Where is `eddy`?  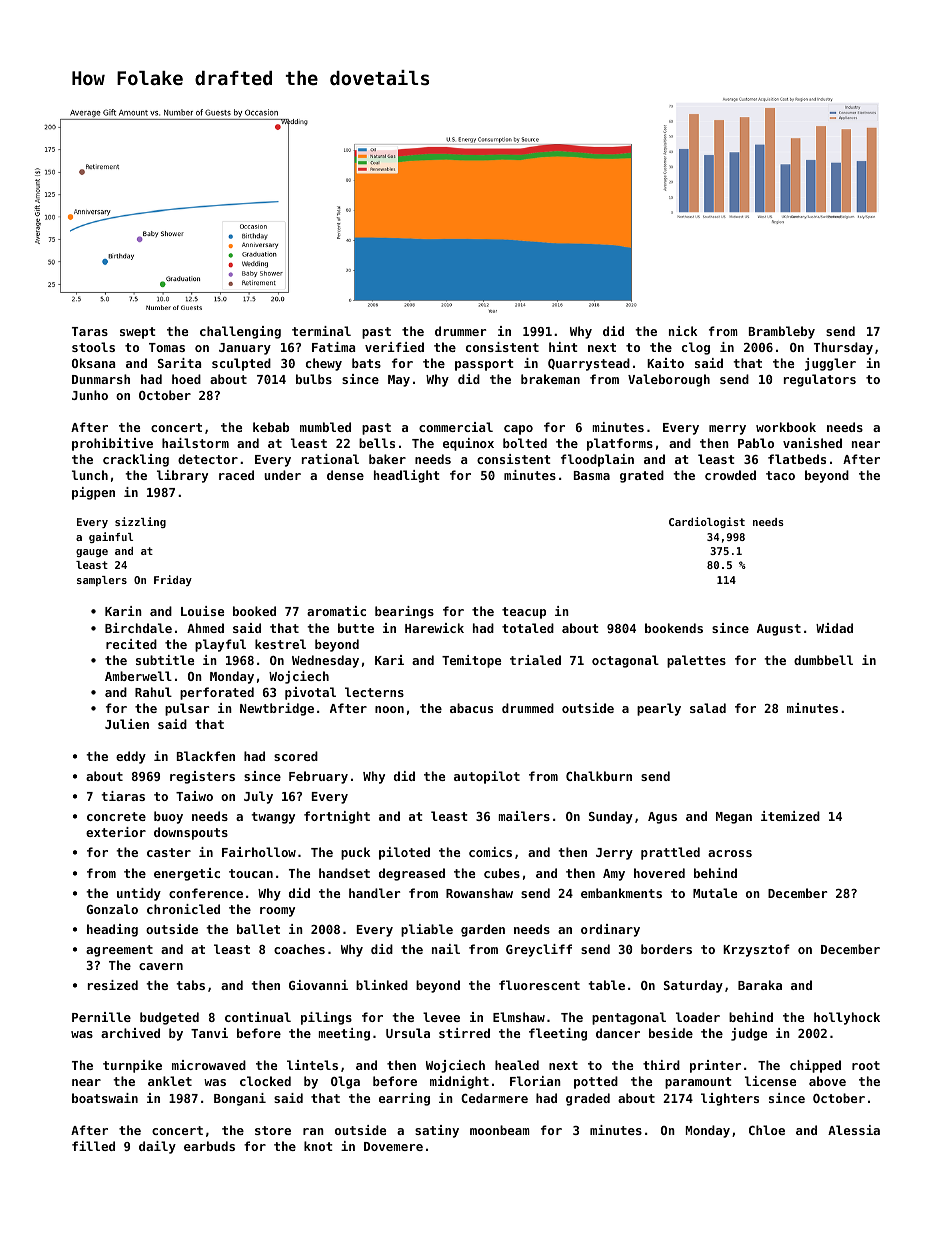
eddy is located at coordinates (131, 757).
